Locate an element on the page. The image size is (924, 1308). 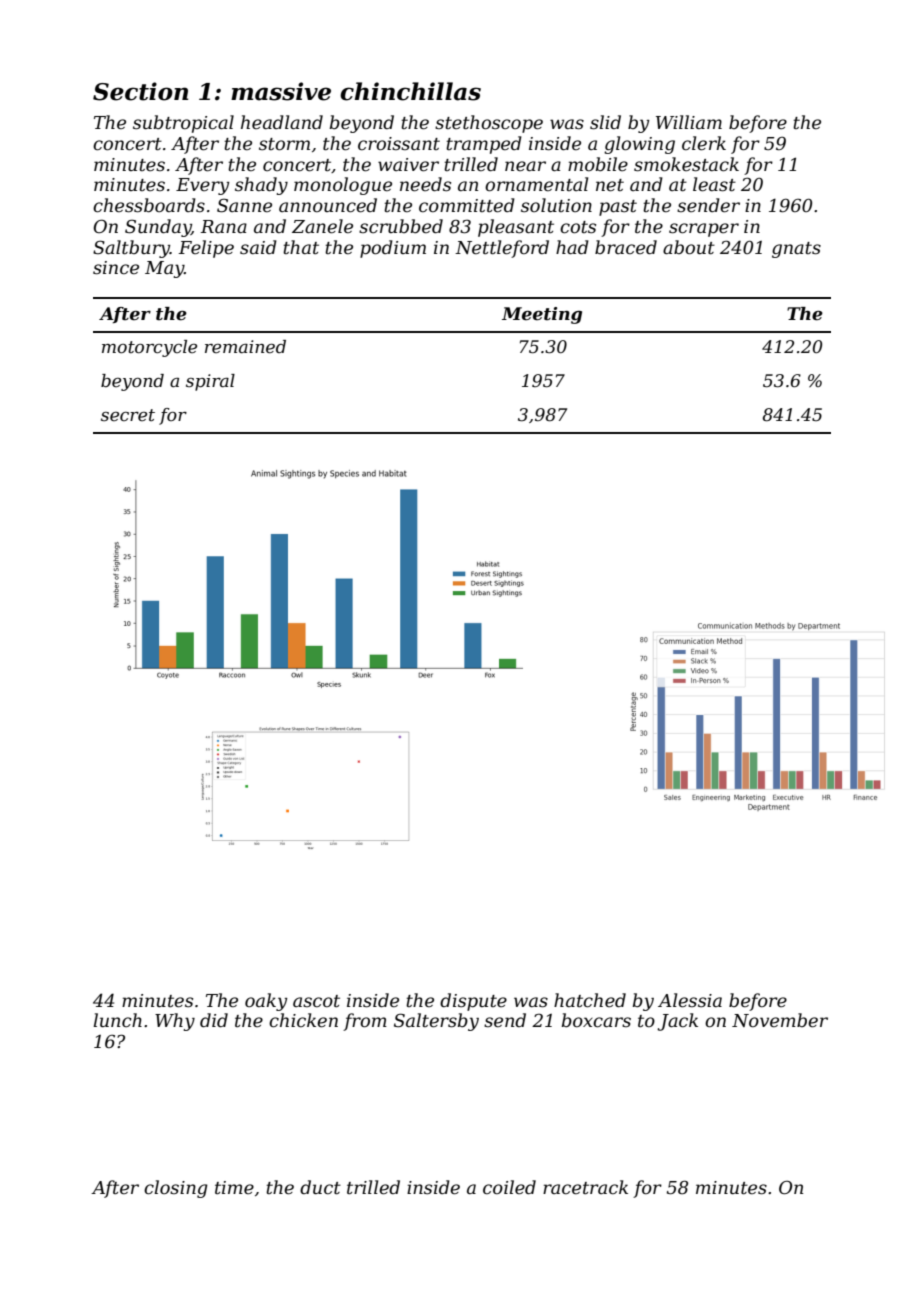
William is located at coordinates (689, 122).
